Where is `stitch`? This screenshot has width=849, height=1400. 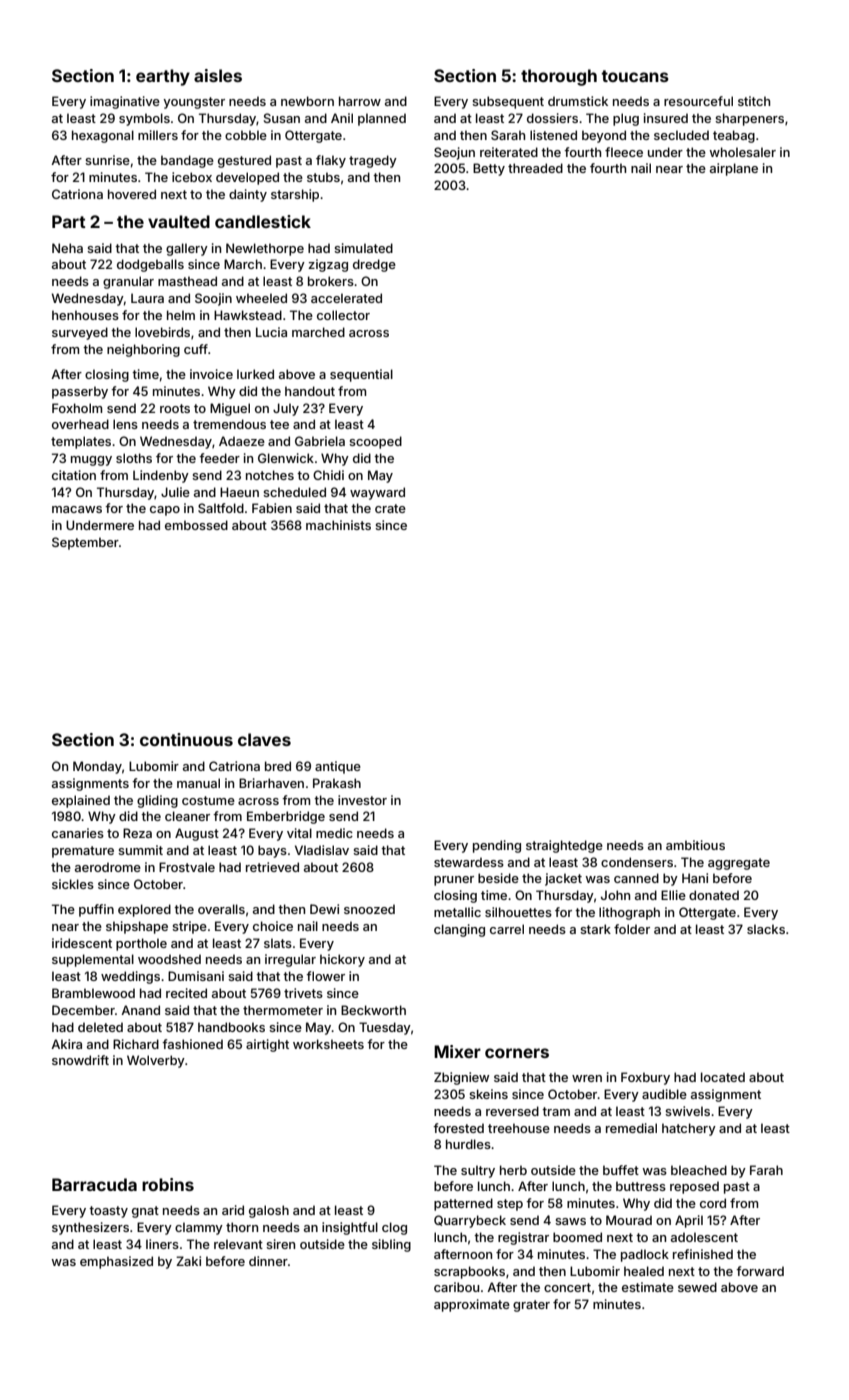 stitch is located at coordinates (754, 101).
